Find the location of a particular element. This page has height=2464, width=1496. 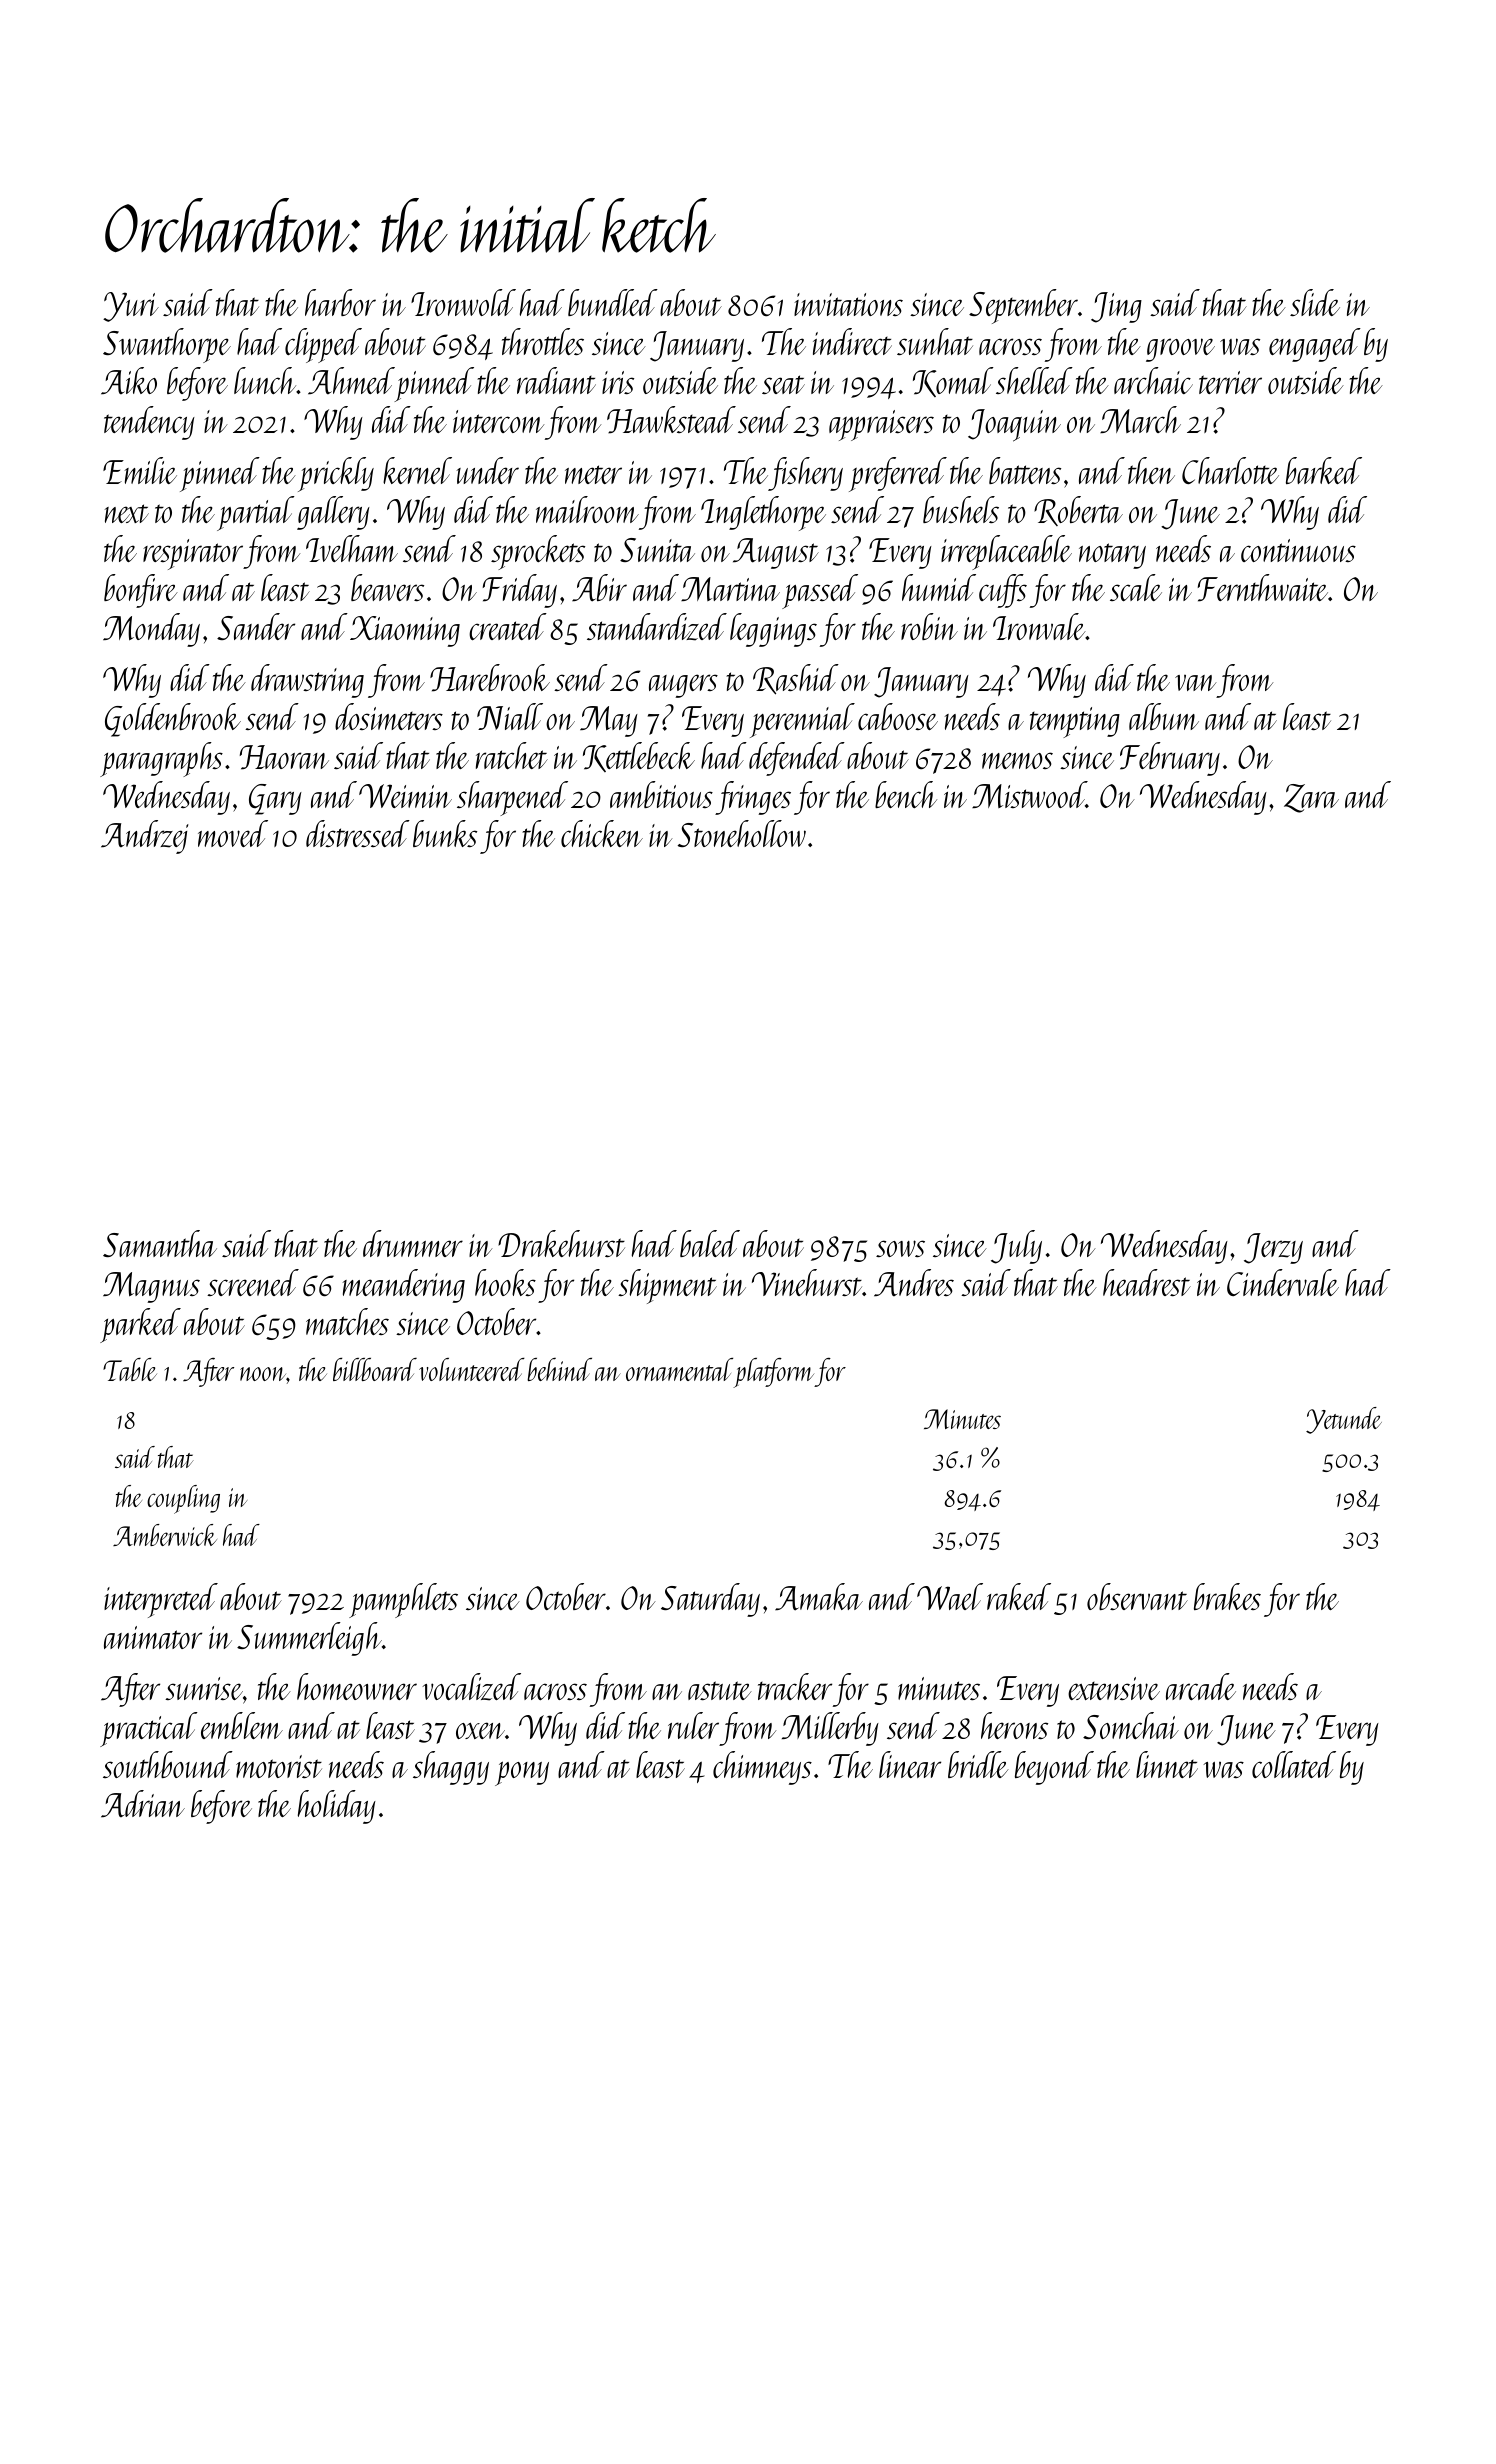

Yetunde is located at coordinates (1344, 1420).
